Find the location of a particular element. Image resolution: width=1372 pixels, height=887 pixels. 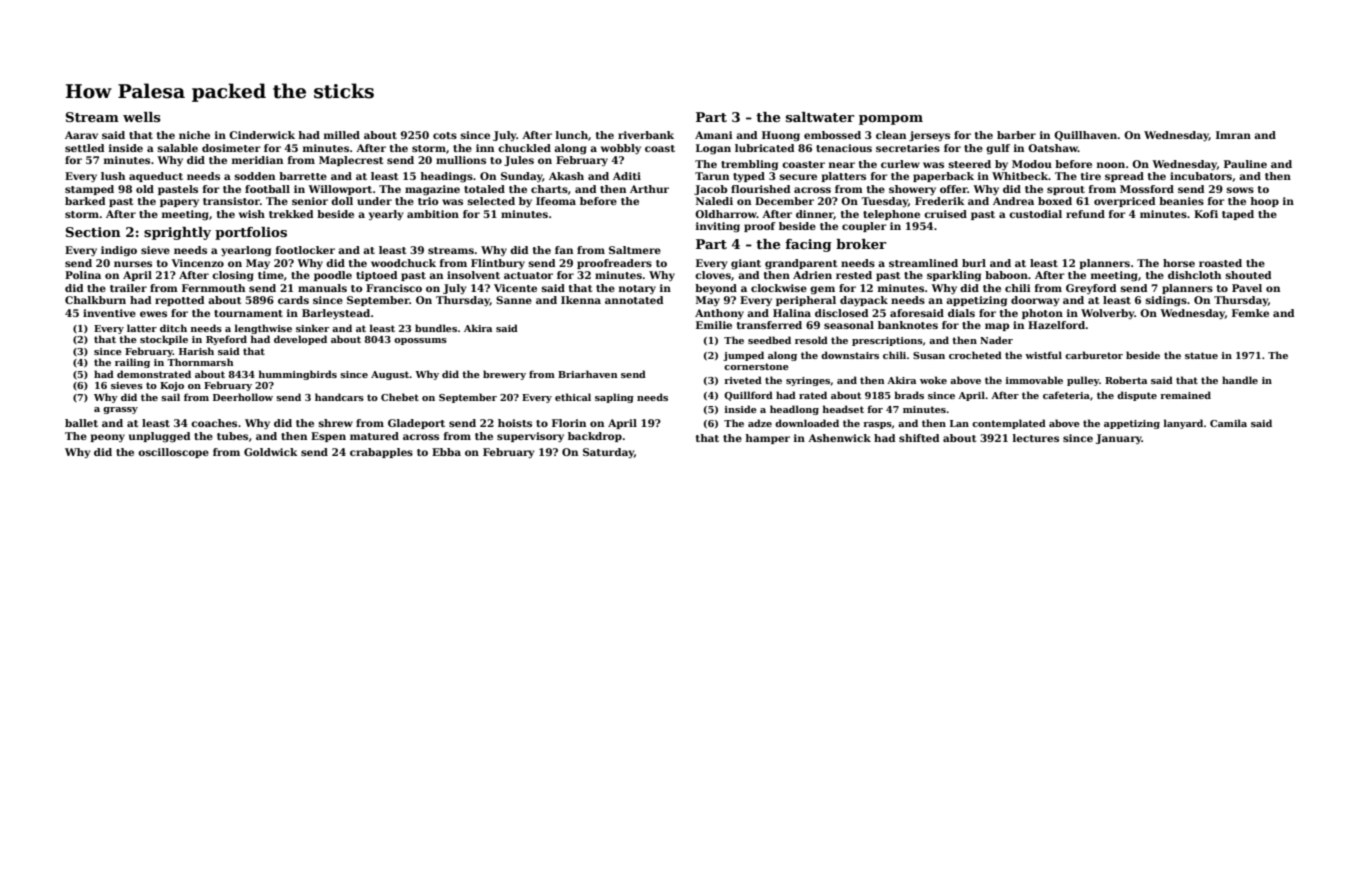

oscilloscope is located at coordinates (173, 453).
